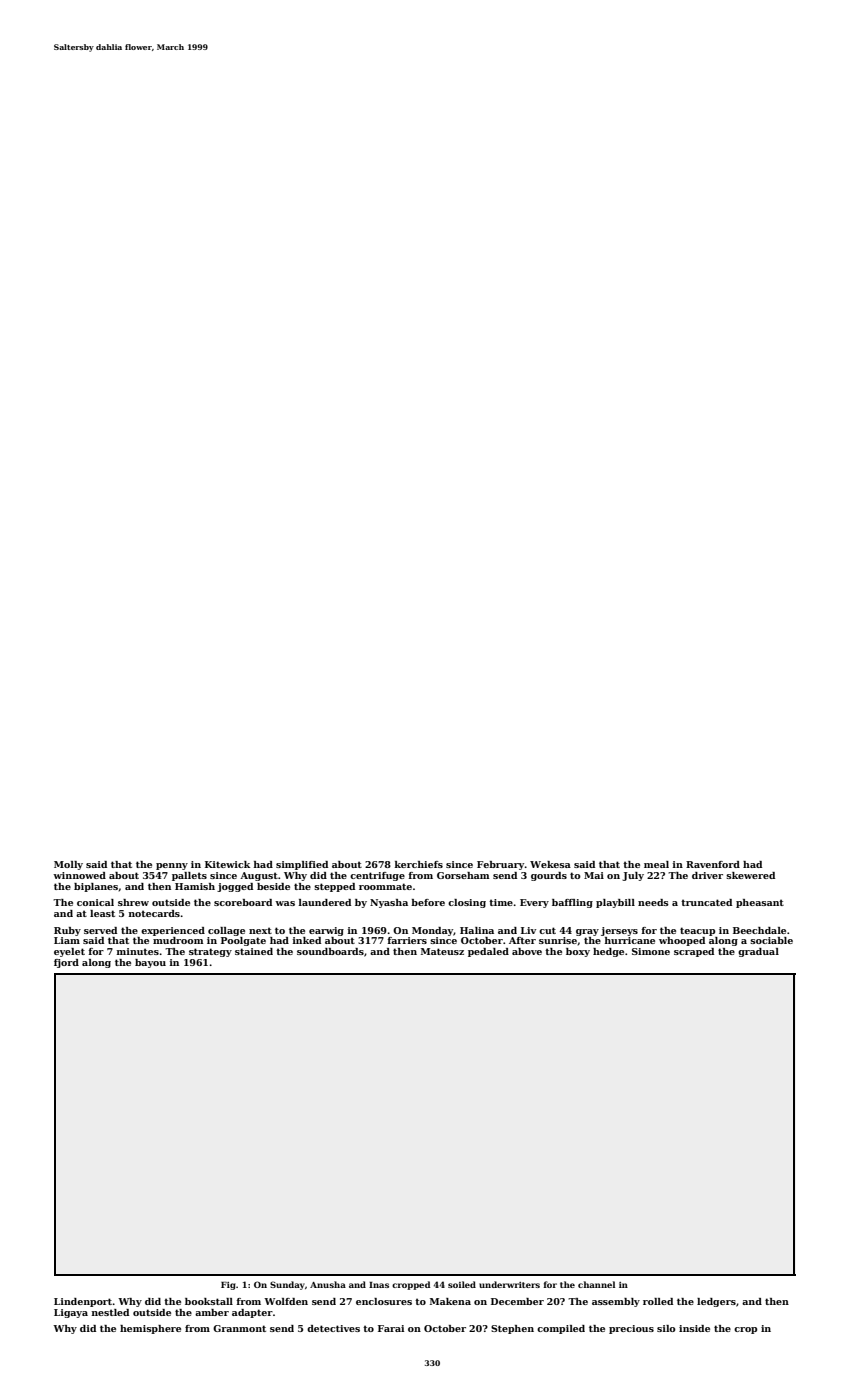 This image has width=849, height=1400. Describe the element at coordinates (658, 1301) in the image. I see `rolled` at that location.
